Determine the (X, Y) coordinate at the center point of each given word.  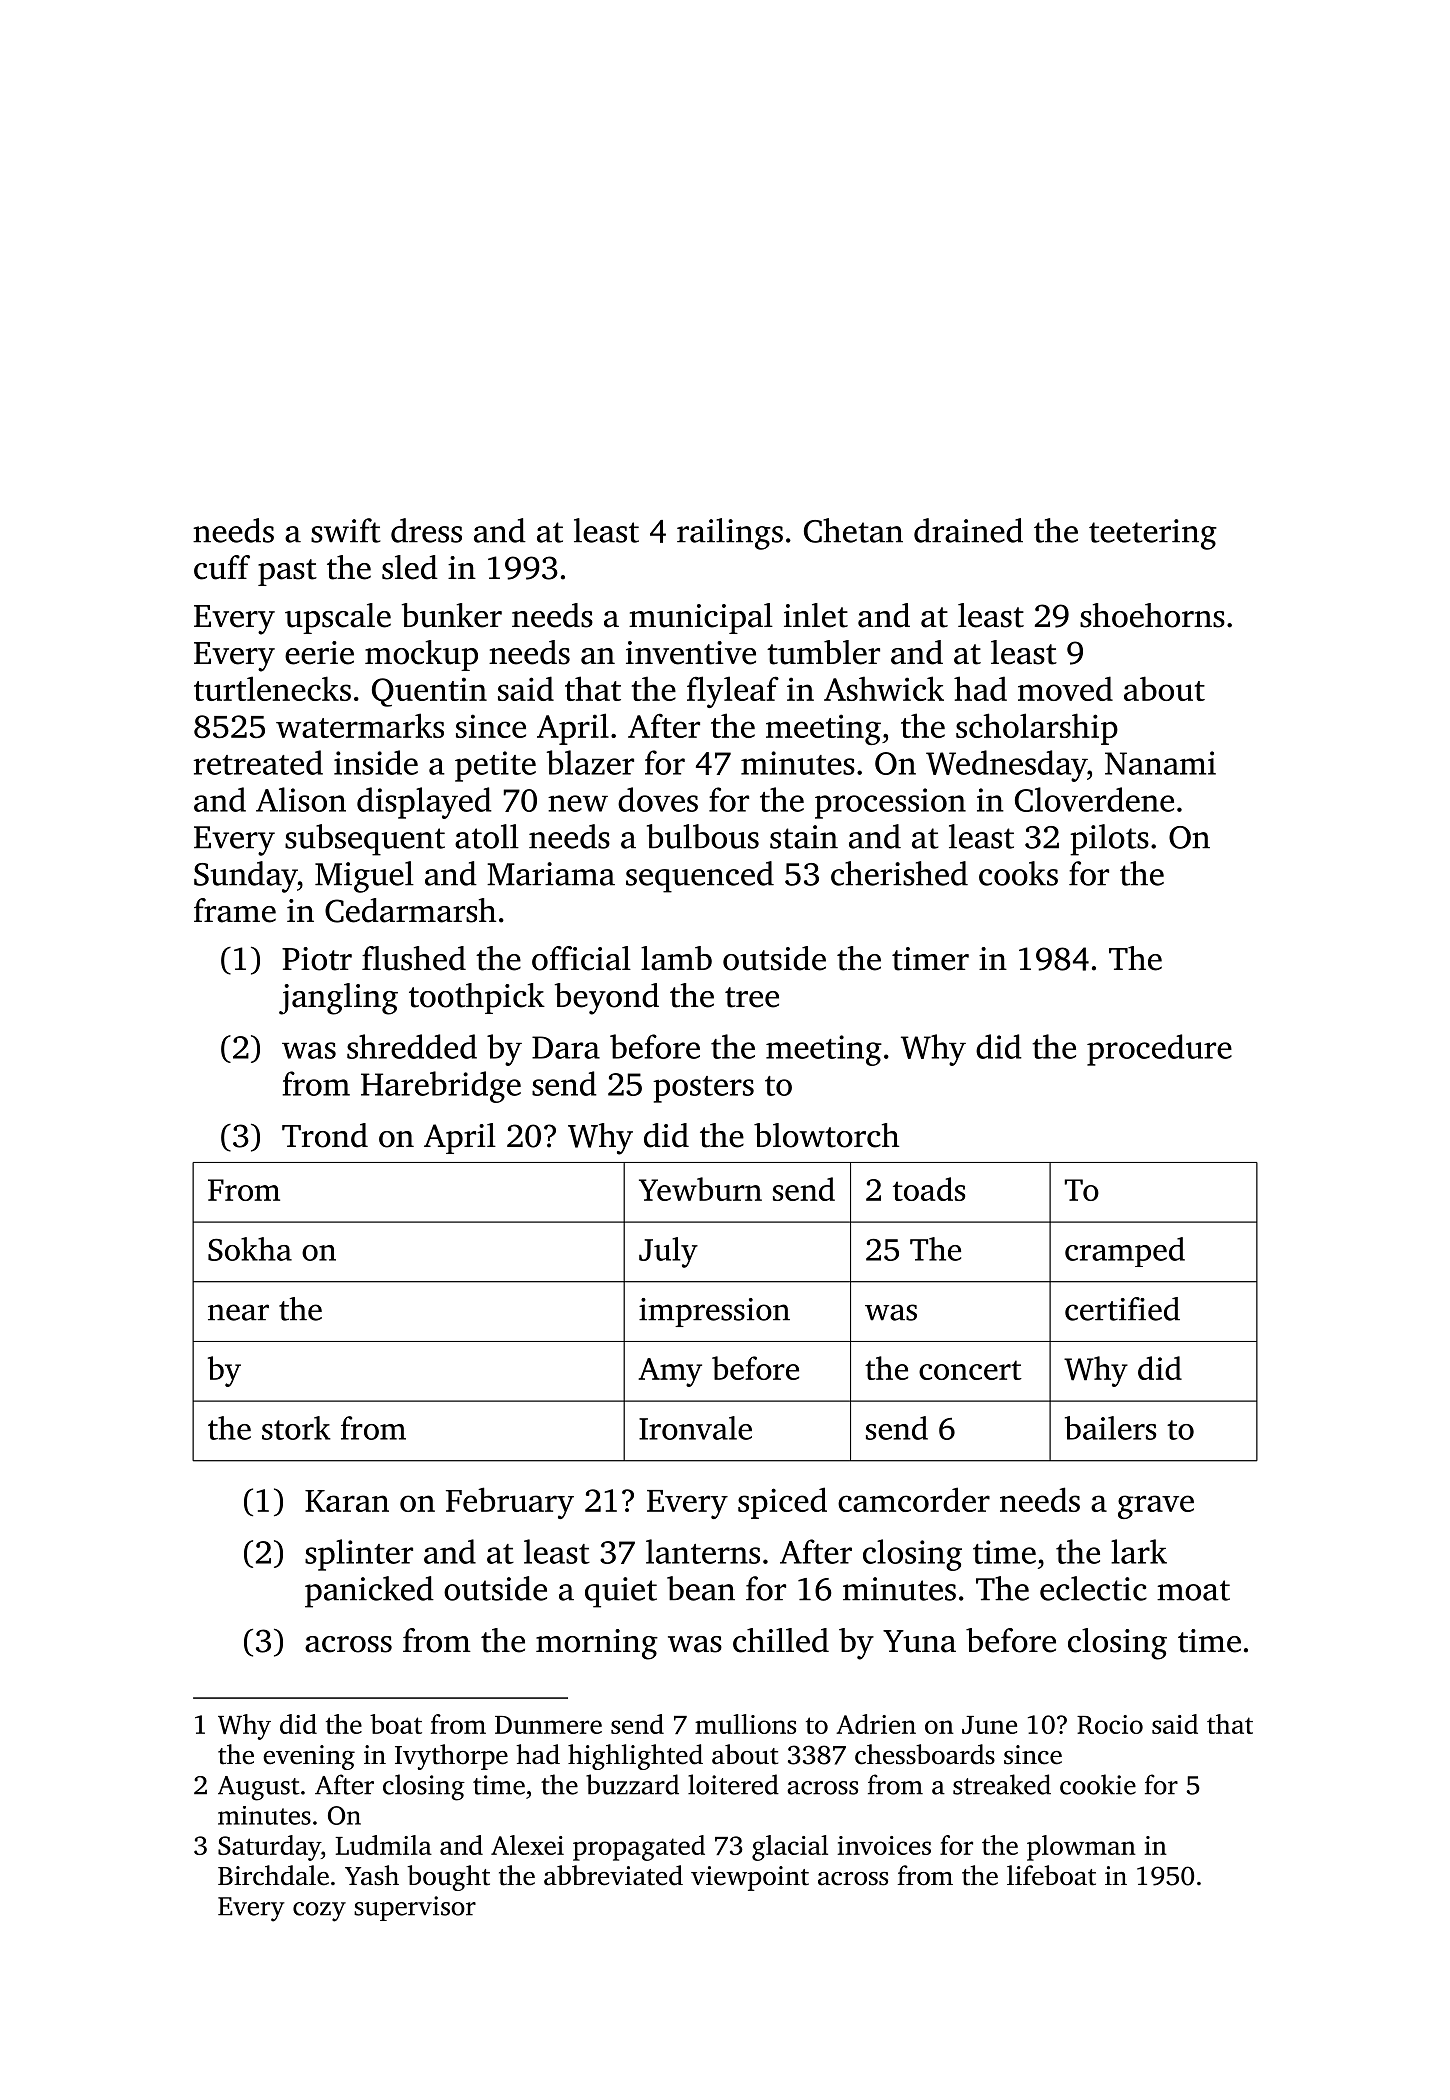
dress (426, 530)
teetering (1153, 534)
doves (658, 799)
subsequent (365, 840)
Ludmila (383, 1845)
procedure (1159, 1050)
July (668, 1252)
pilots (1109, 840)
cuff (222, 567)
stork (296, 1428)
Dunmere (548, 1725)
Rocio (1110, 1724)
